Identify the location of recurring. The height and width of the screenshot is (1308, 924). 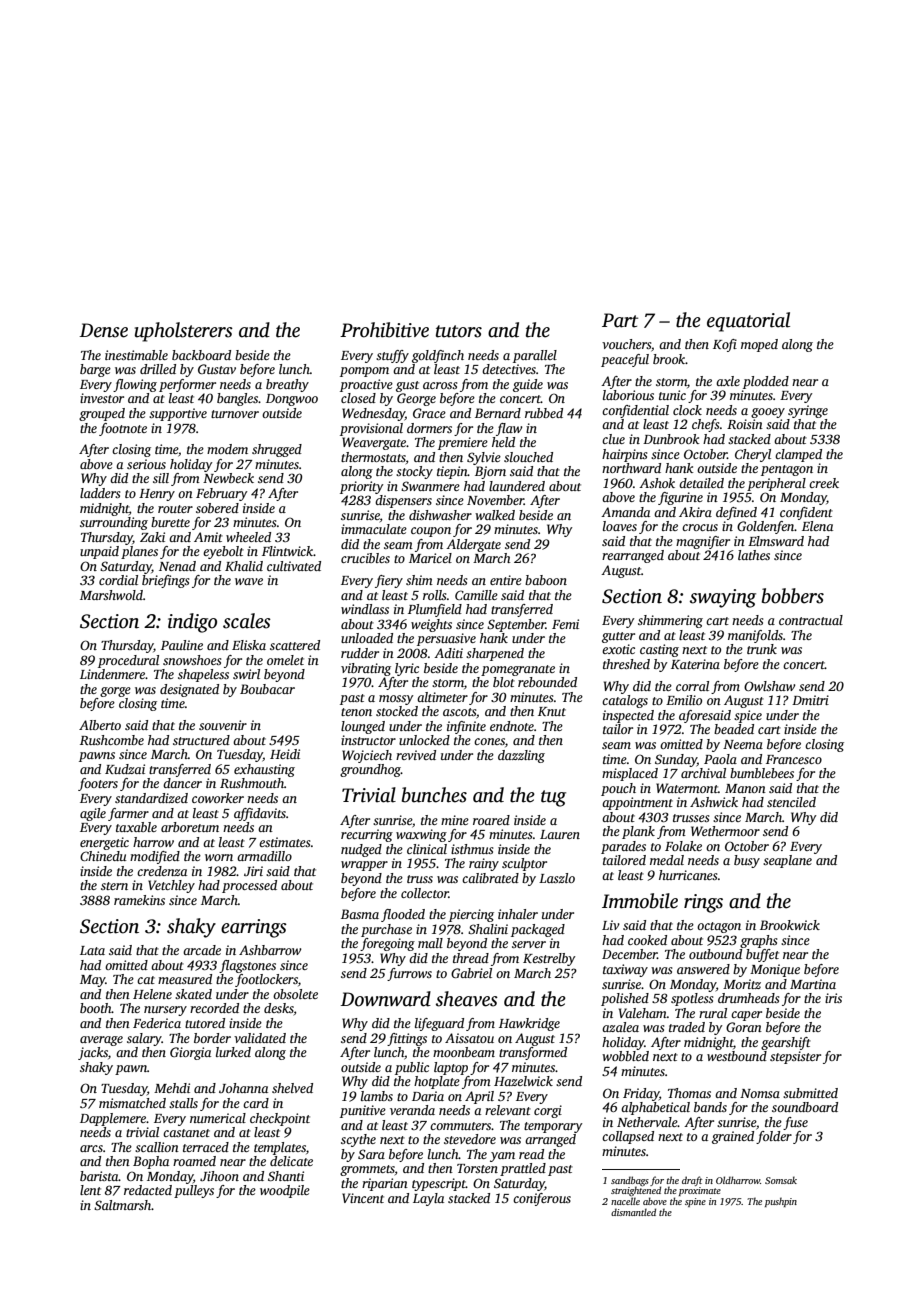
(367, 835).
